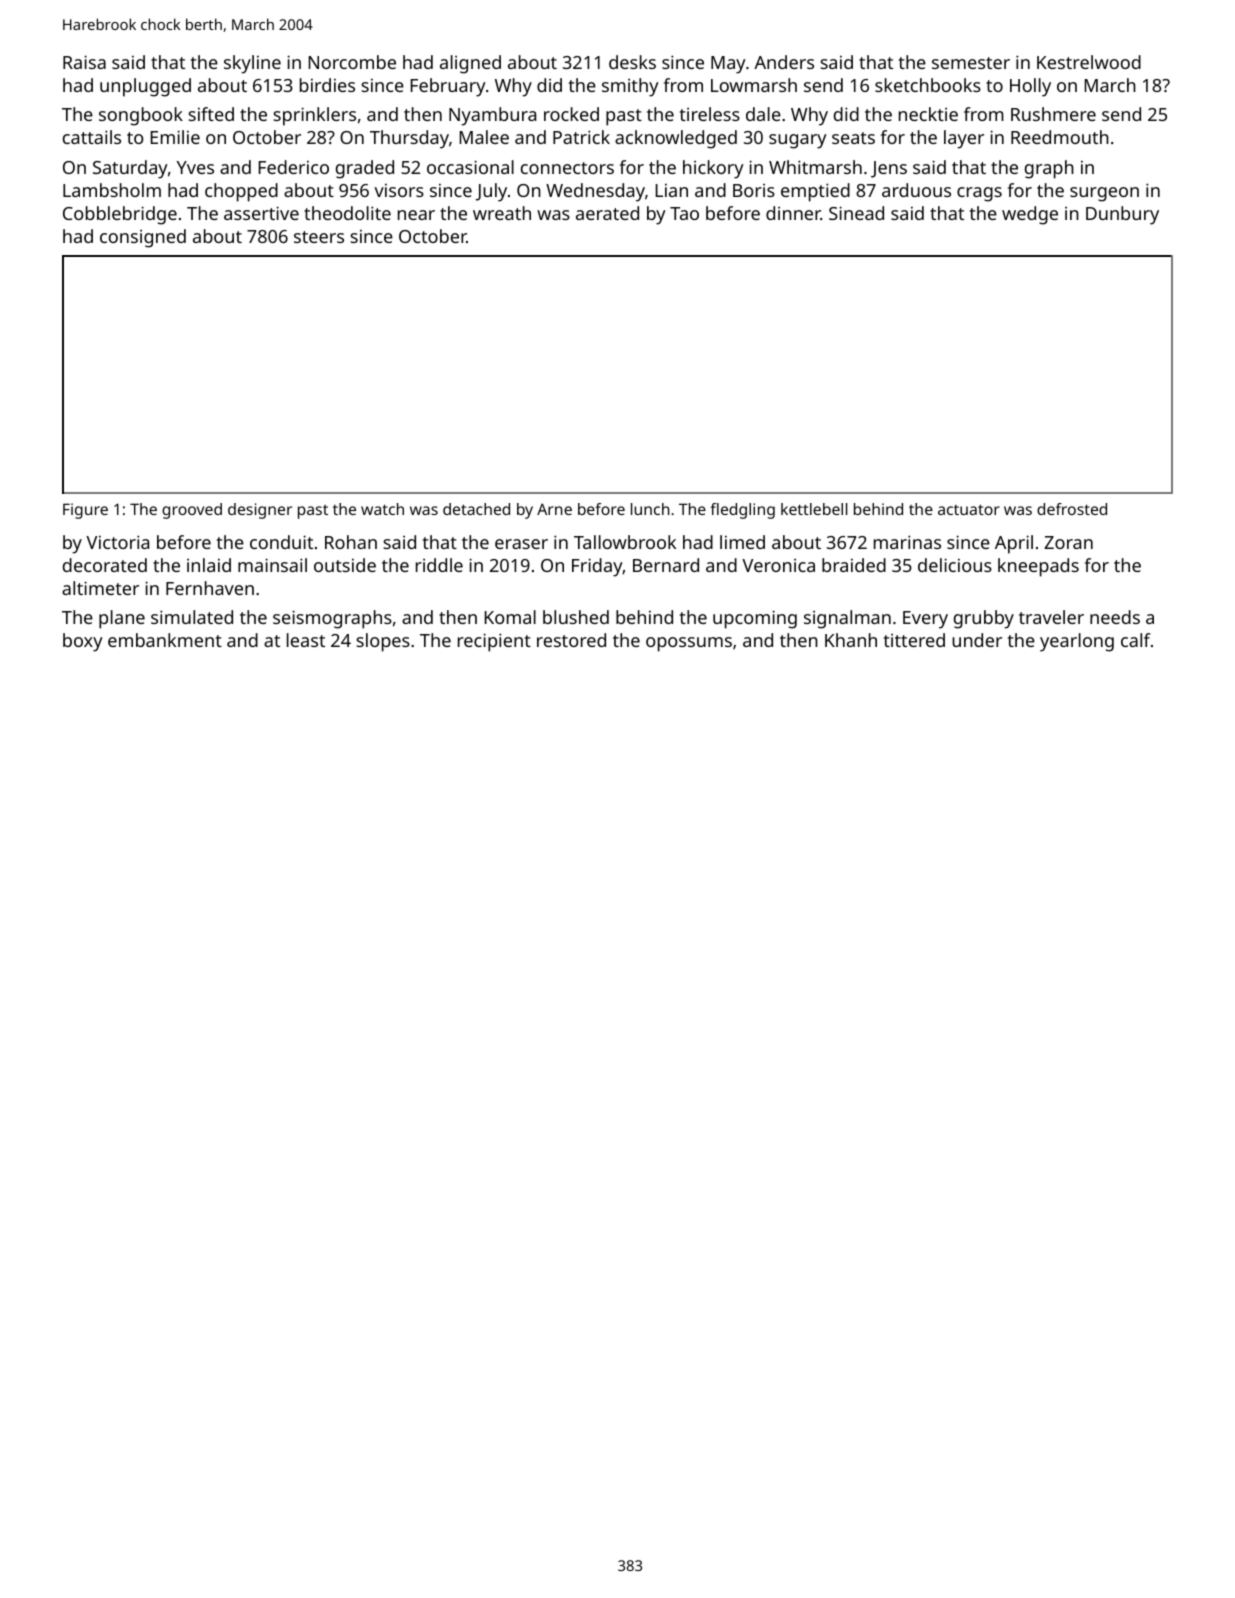  I want to click on sifted, so click(211, 114).
